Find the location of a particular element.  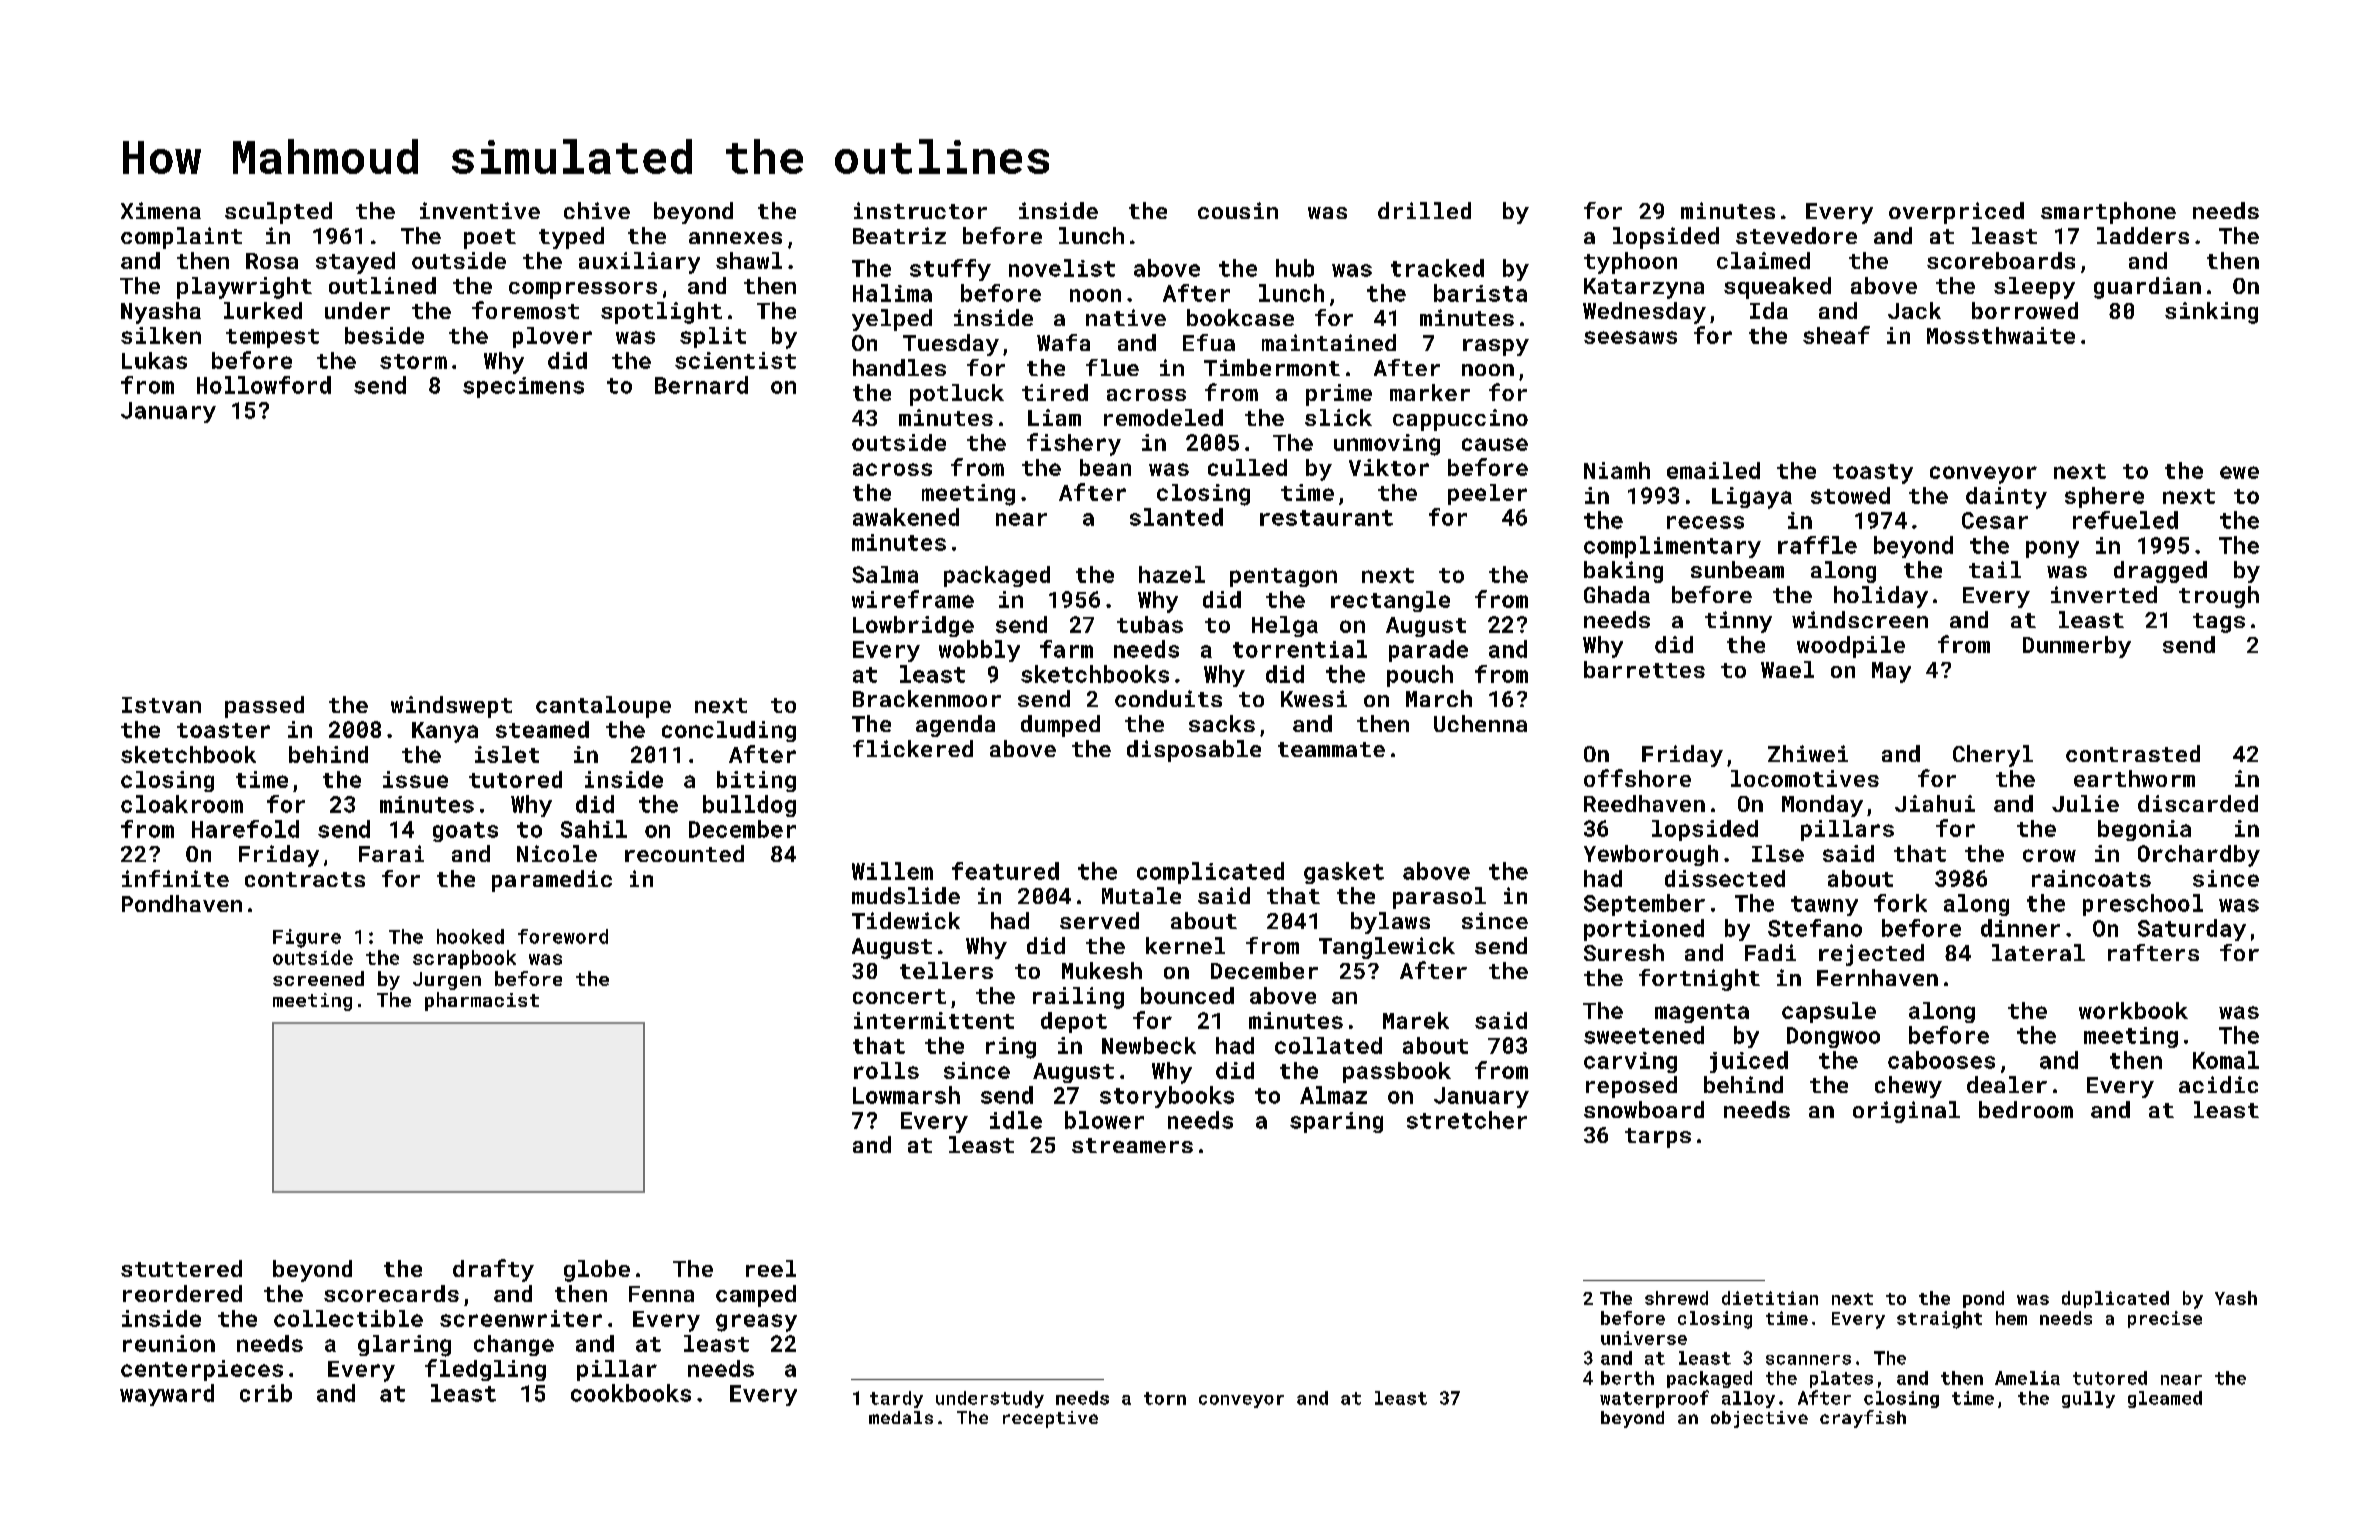

wayward is located at coordinates (167, 1395).
